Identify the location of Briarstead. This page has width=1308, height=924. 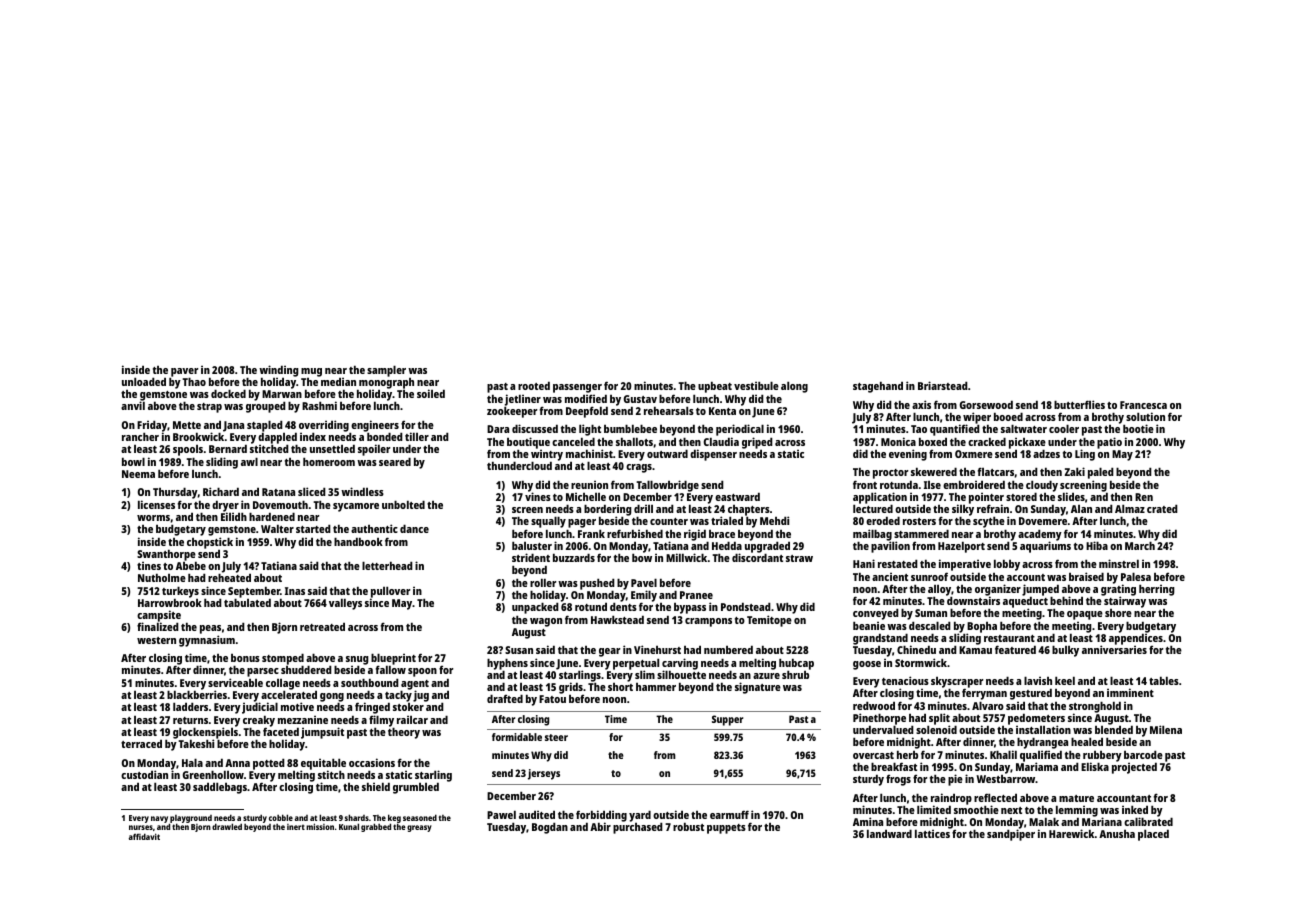
(943, 385).
